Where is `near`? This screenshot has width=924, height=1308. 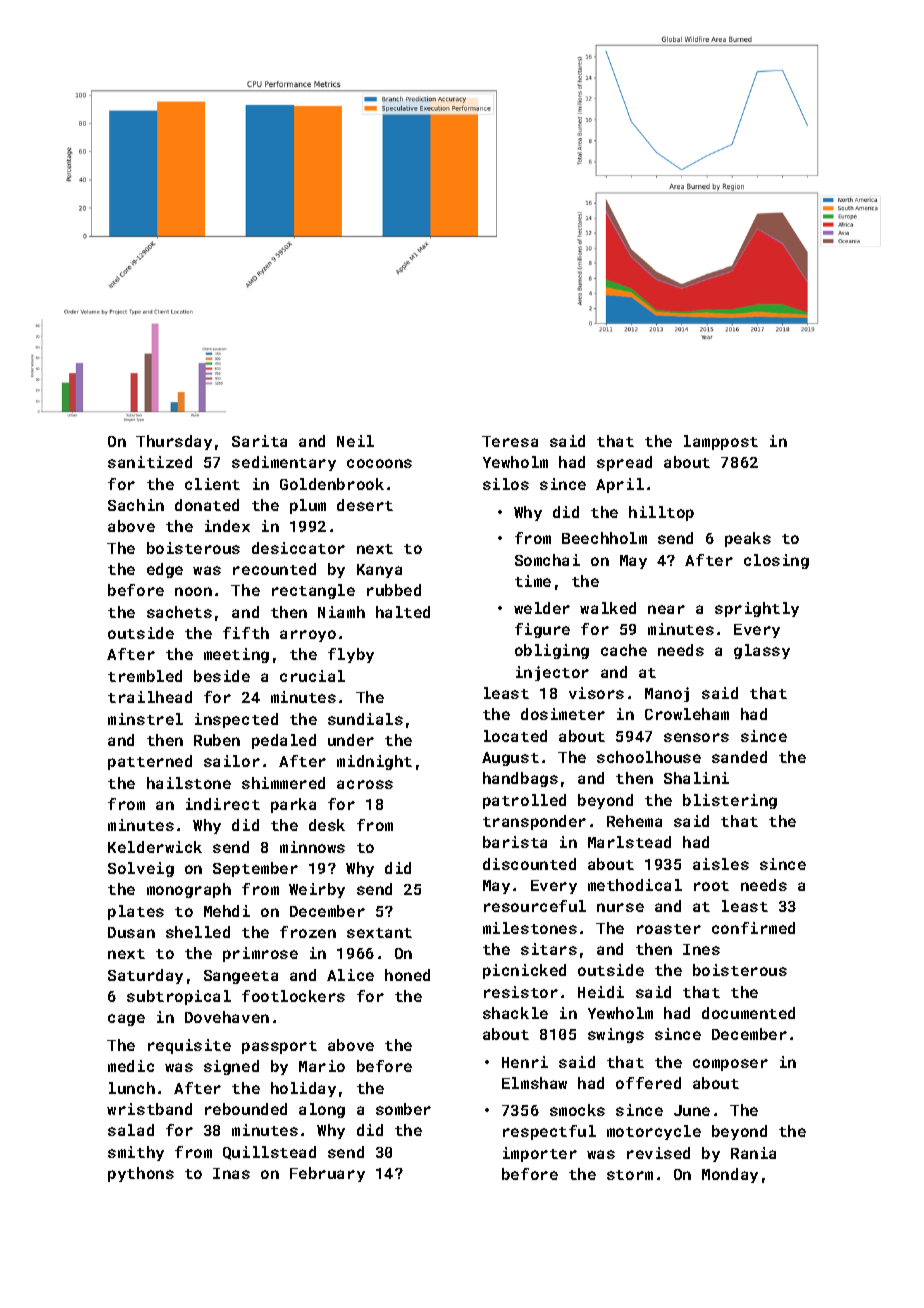 near is located at coordinates (666, 609).
